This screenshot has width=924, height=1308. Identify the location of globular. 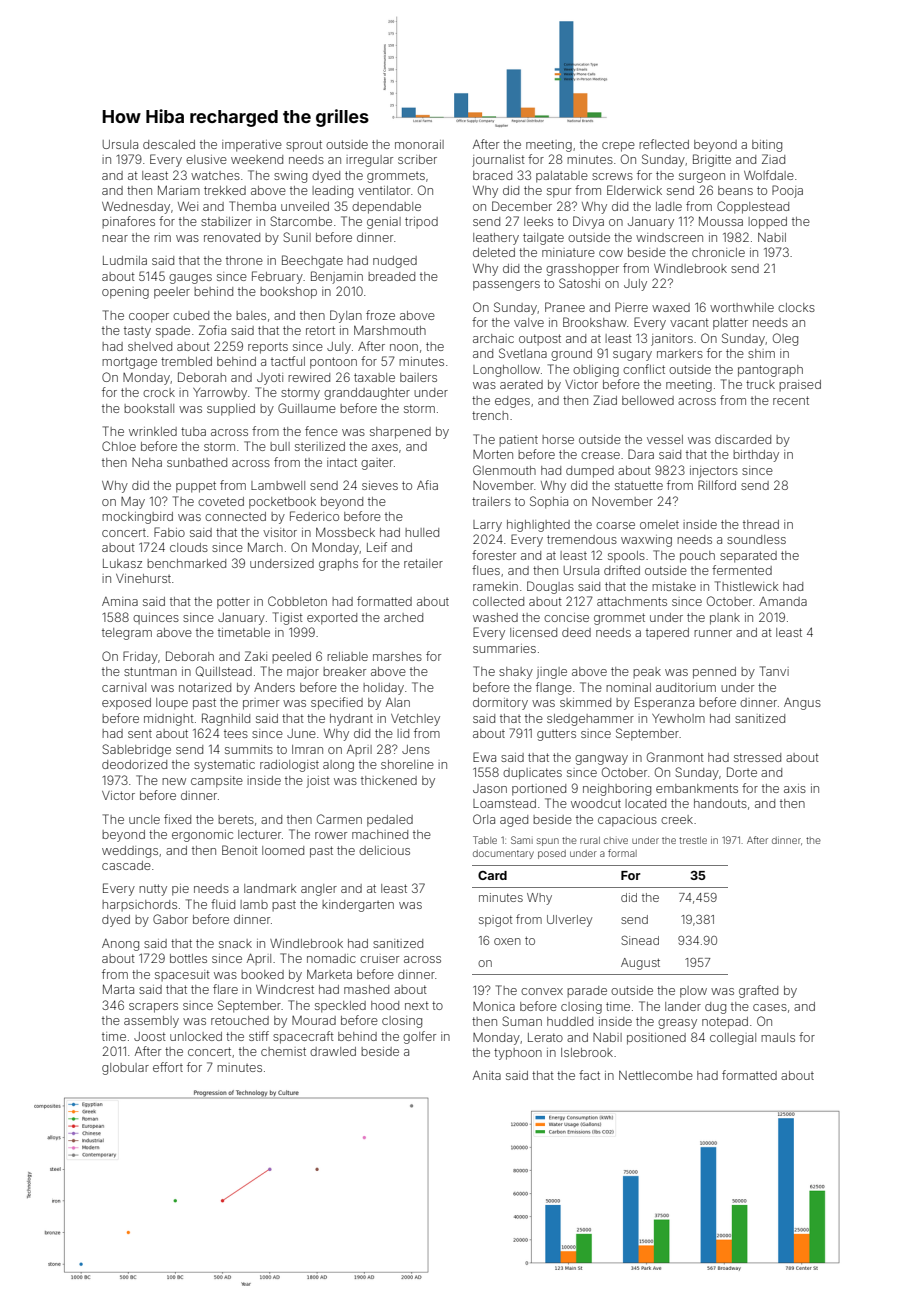
(125, 1069).
